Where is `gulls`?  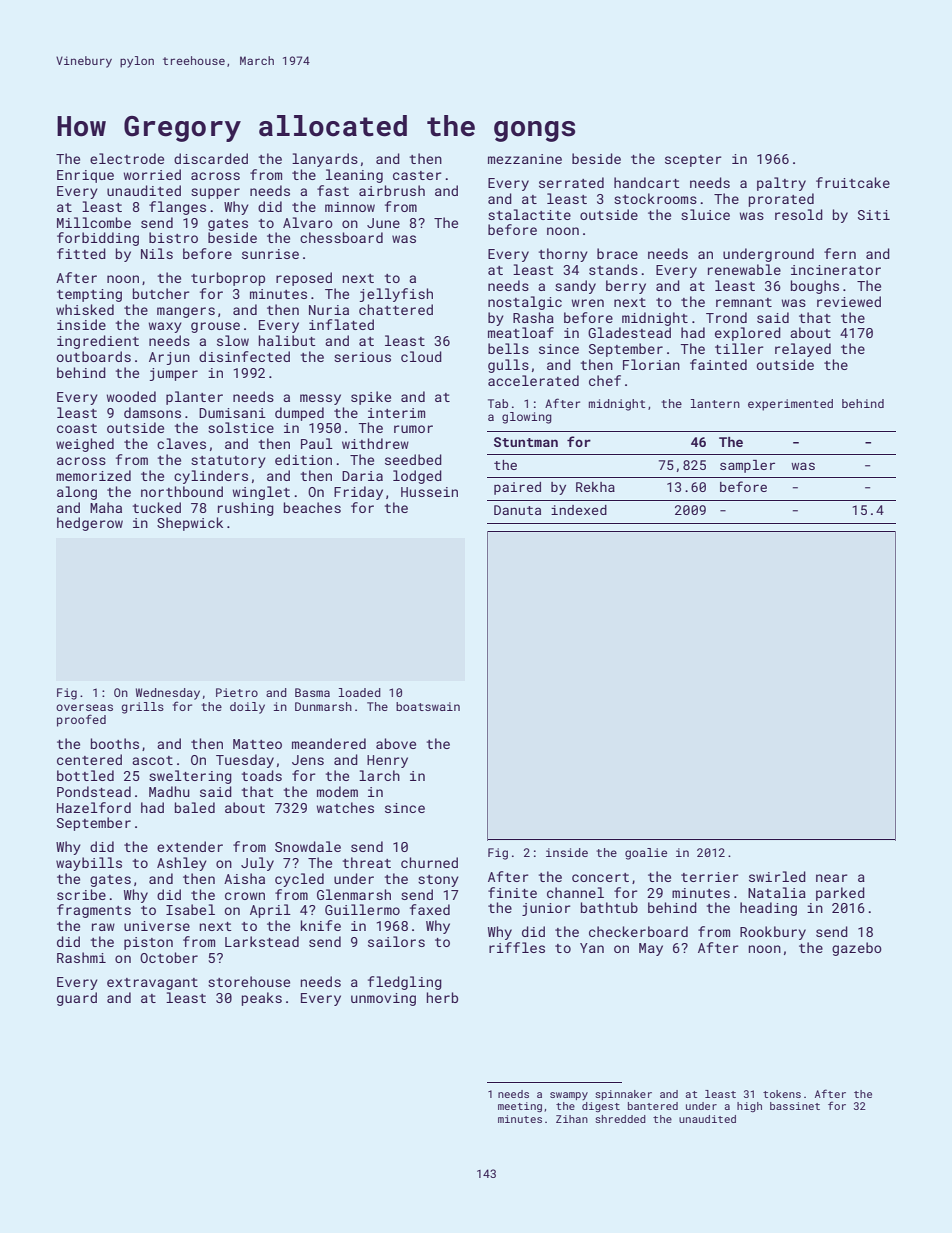 gulls is located at coordinates (508, 366).
